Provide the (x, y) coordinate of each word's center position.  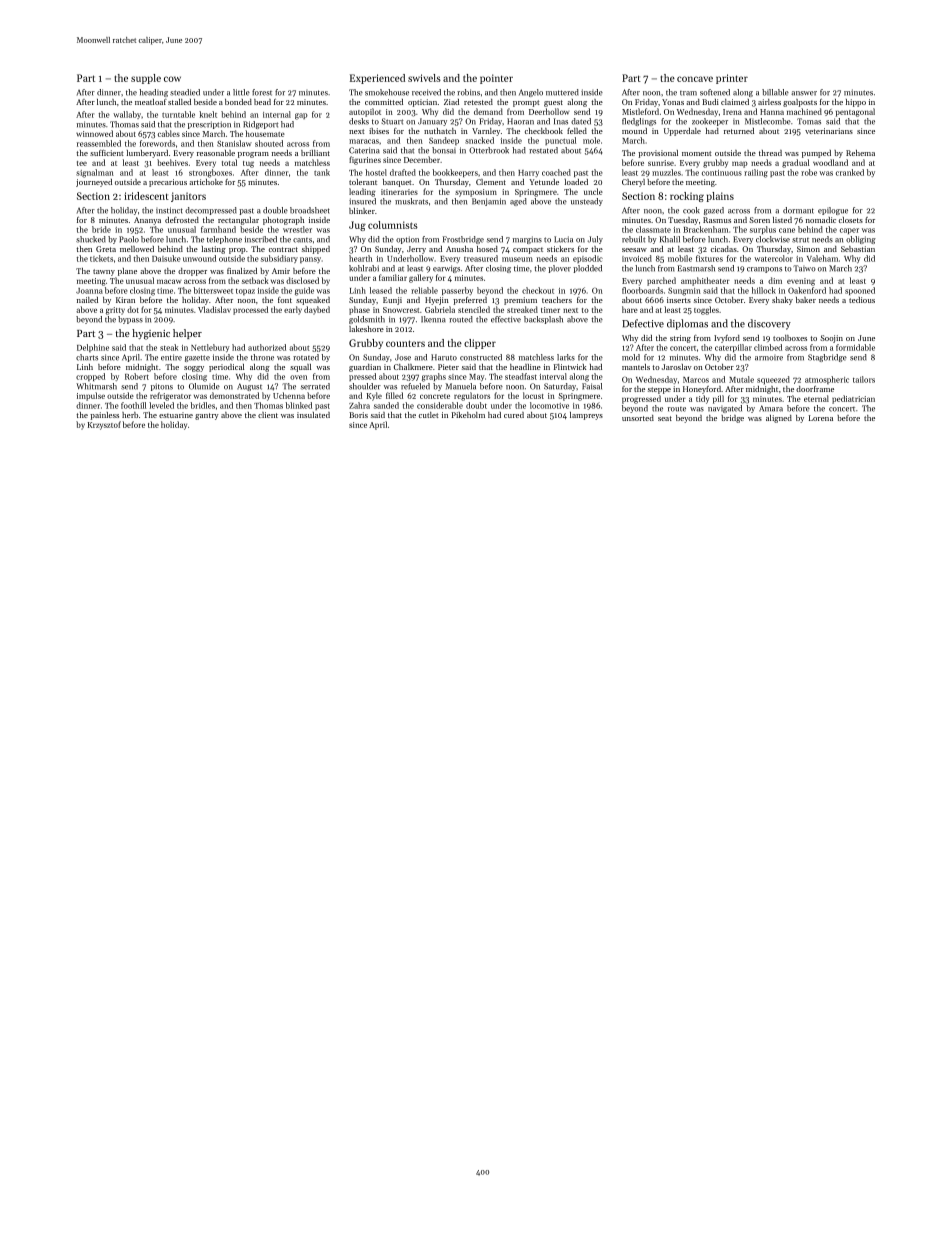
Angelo (531, 93)
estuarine (176, 415)
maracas (364, 141)
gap (301, 116)
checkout (538, 290)
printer (732, 79)
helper (187, 334)
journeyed (94, 183)
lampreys (586, 416)
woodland (830, 162)
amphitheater (705, 281)
